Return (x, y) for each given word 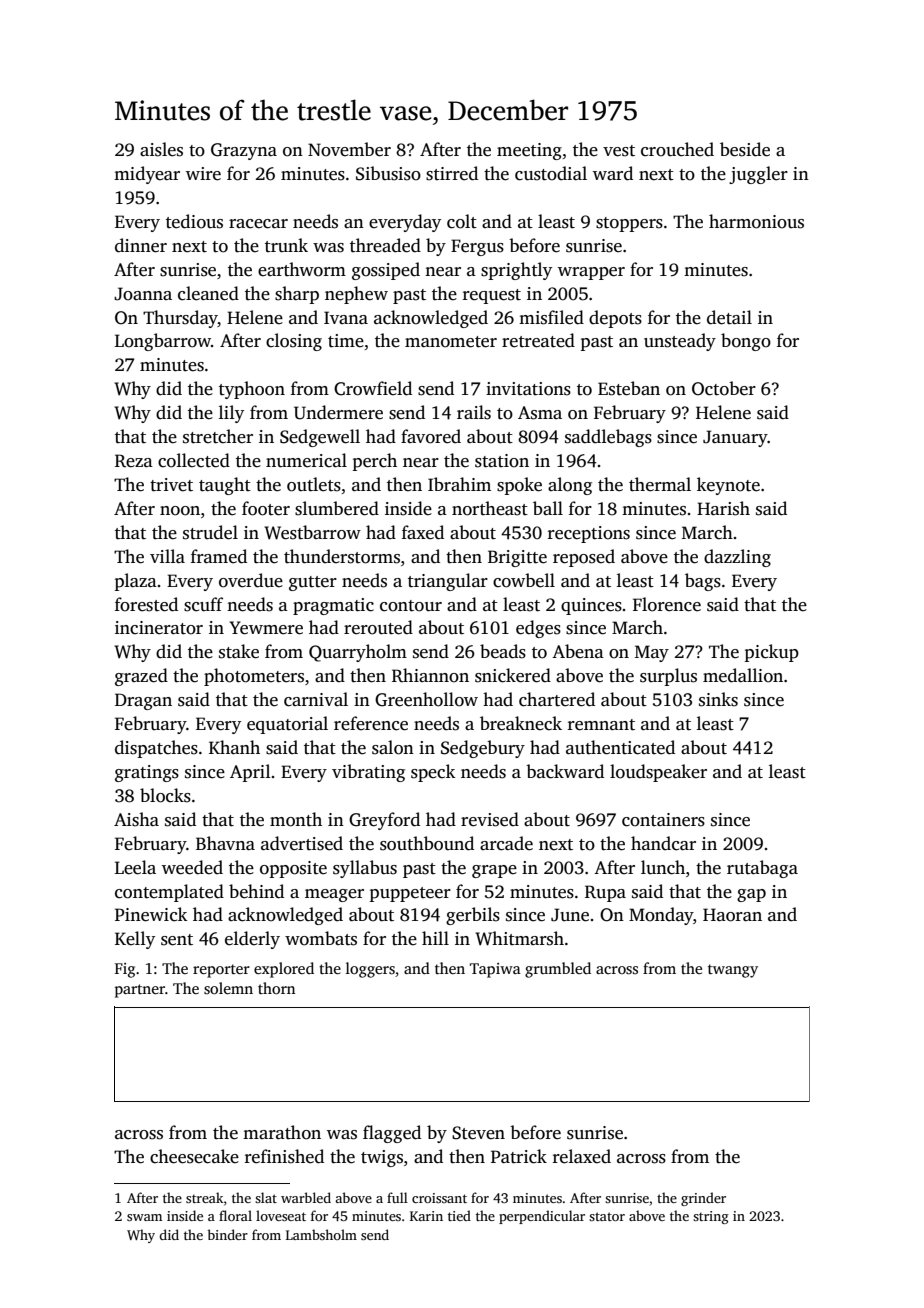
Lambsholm (321, 1234)
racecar (258, 224)
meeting (529, 151)
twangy (733, 971)
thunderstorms (342, 556)
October (724, 388)
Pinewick (151, 914)
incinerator (159, 628)
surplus (668, 677)
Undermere (338, 412)
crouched (677, 149)
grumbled (558, 970)
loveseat (281, 1215)
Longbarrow (163, 342)
